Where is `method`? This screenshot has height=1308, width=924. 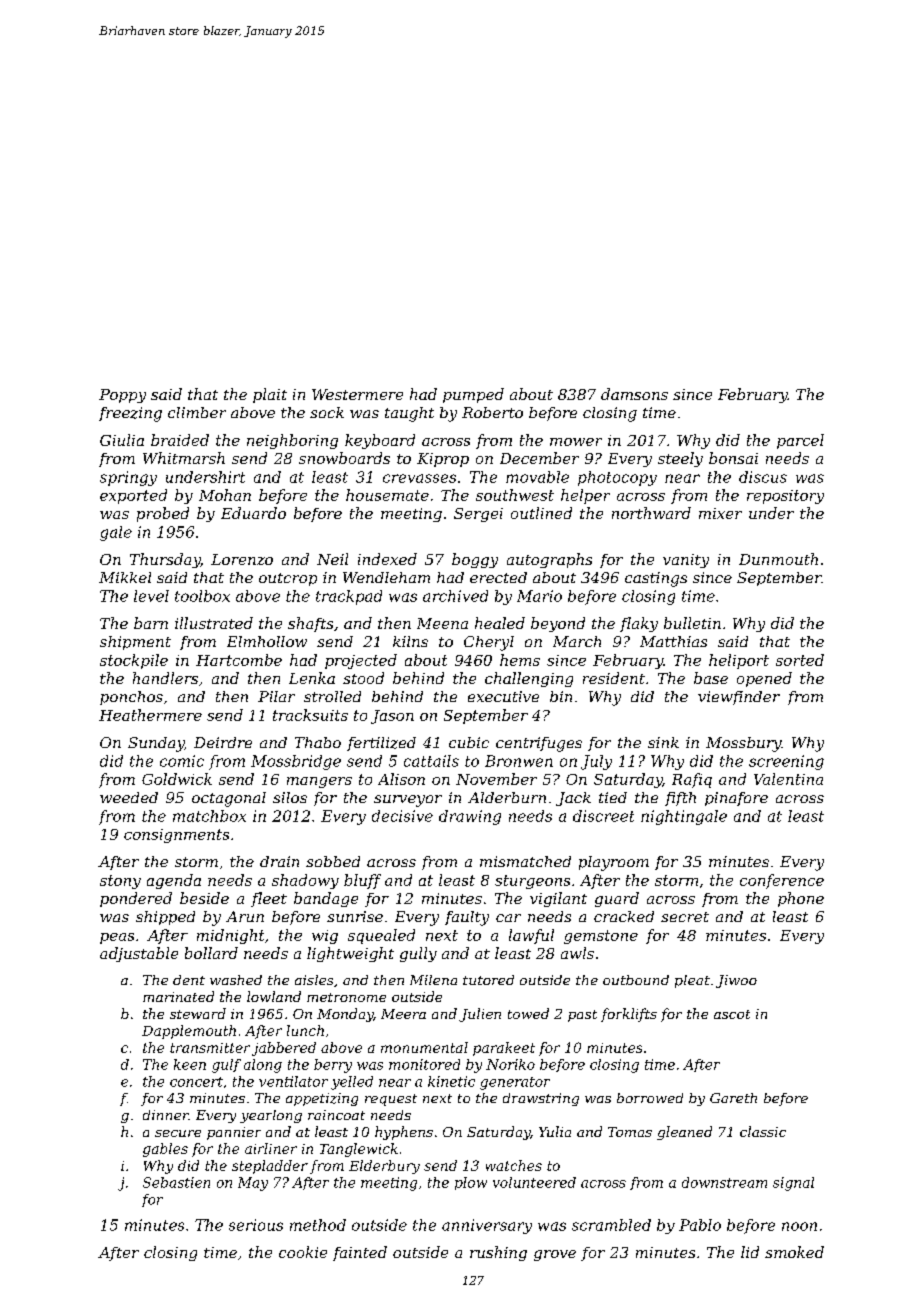
method is located at coordinates (318, 1225).
